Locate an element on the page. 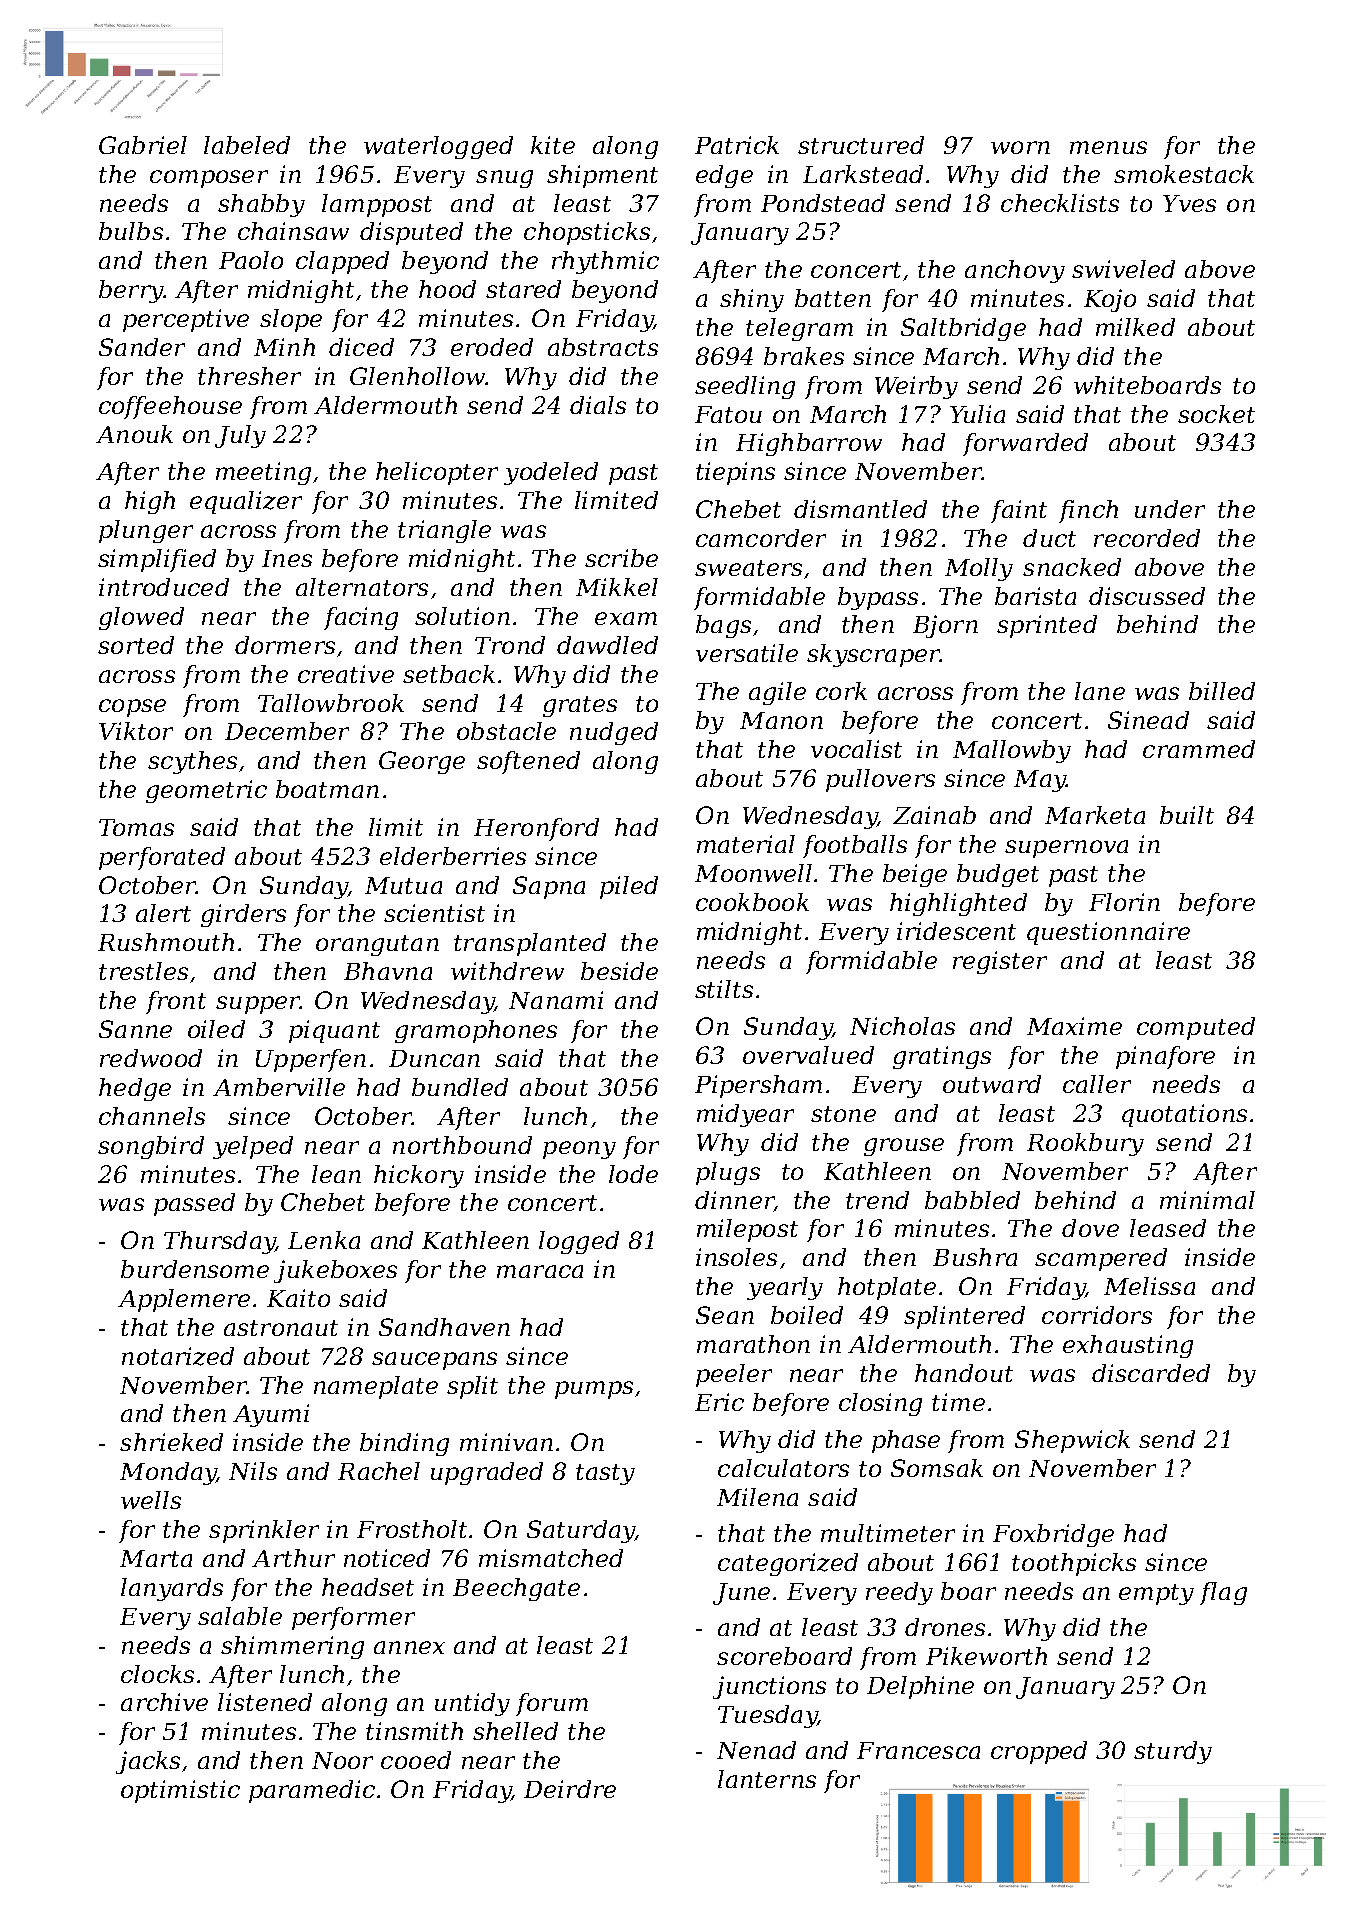 The image size is (1354, 1915). lanterns is located at coordinates (767, 1779).
